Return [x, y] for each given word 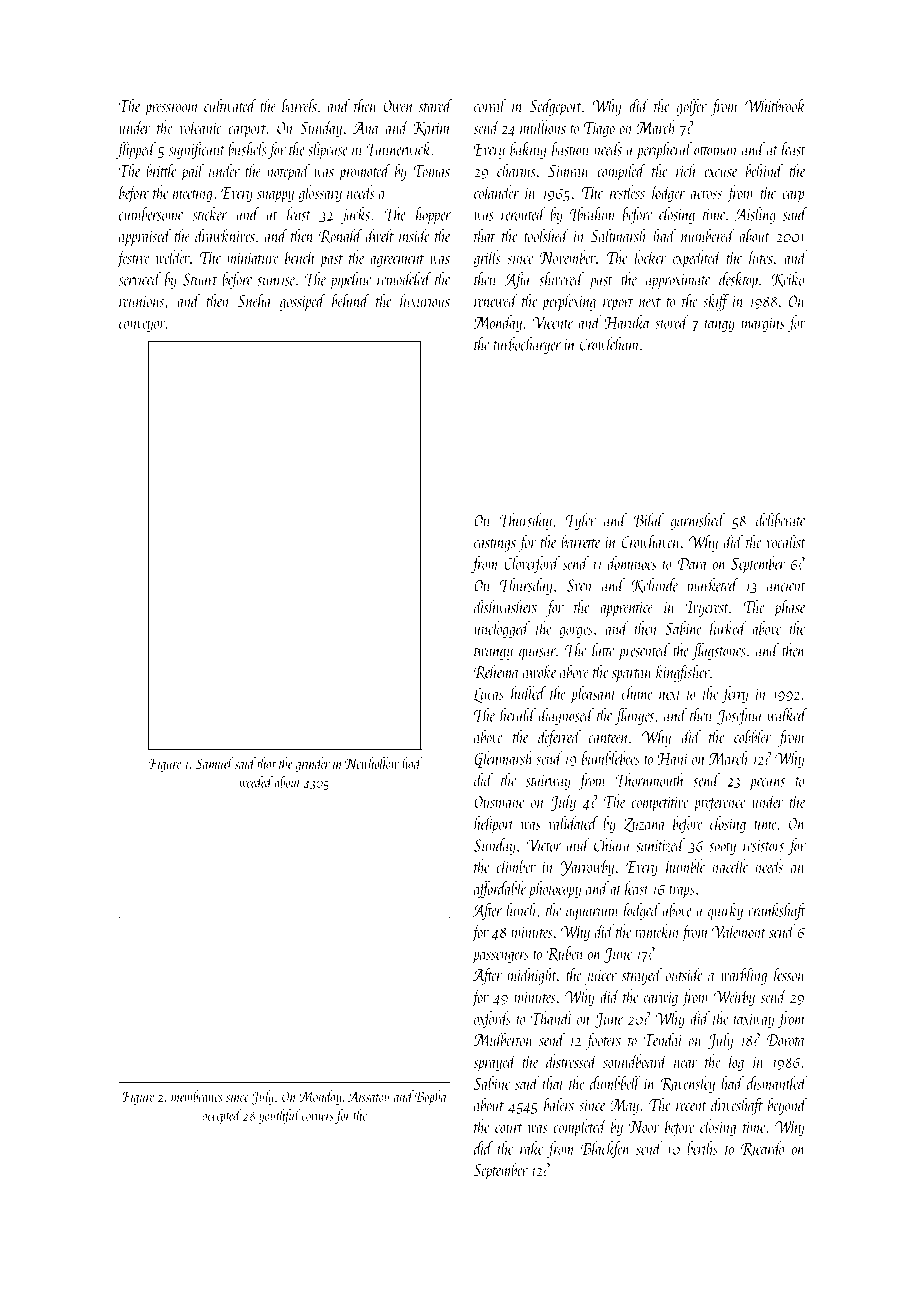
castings [495, 544]
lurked [728, 628]
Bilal [648, 520]
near [686, 1064]
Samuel [214, 763]
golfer [691, 107]
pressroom [171, 110]
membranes [197, 1096]
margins [763, 324]
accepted [222, 1116]
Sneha [254, 301]
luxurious [425, 300]
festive [133, 259]
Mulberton [503, 1039]
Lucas [489, 695]
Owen [398, 106]
